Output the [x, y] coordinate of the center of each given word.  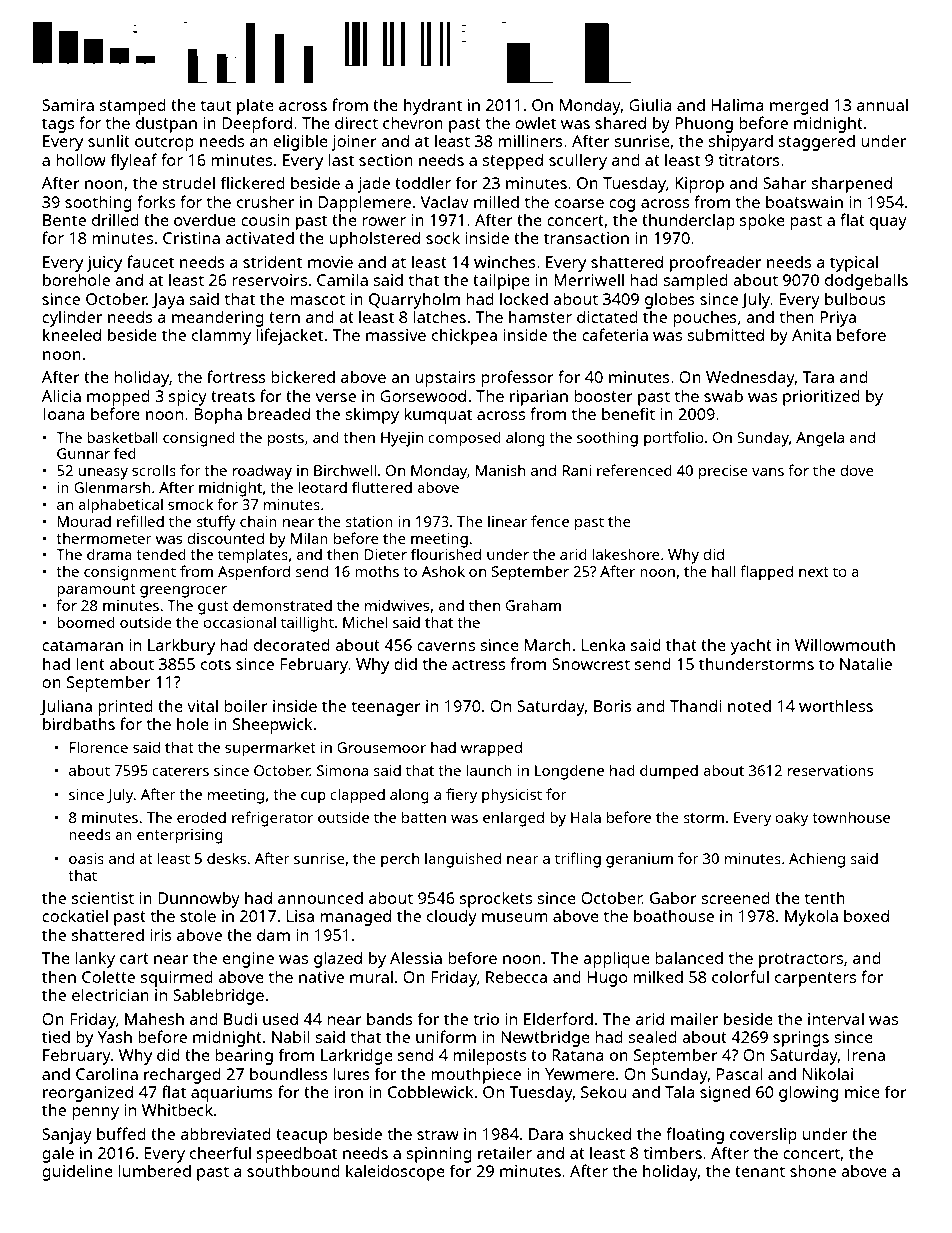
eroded [201, 817]
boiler [246, 705]
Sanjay [67, 1136]
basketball [122, 437]
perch [400, 860]
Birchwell [345, 470]
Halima [738, 104]
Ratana [578, 1055]
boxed [866, 916]
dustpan [166, 125]
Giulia [650, 104]
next [814, 572]
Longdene [569, 772]
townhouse [851, 817]
